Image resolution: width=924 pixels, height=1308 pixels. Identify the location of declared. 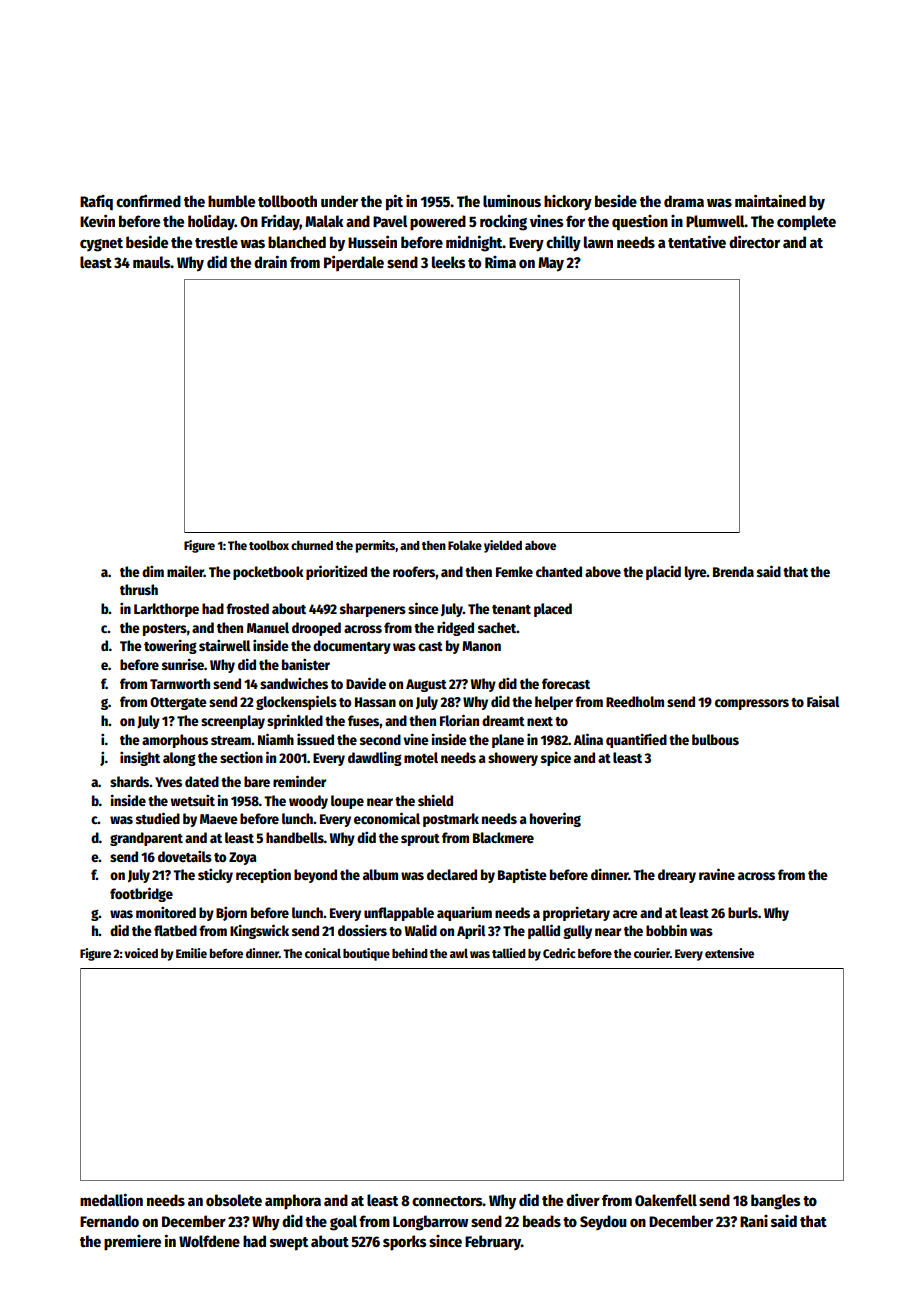
(452, 874).
